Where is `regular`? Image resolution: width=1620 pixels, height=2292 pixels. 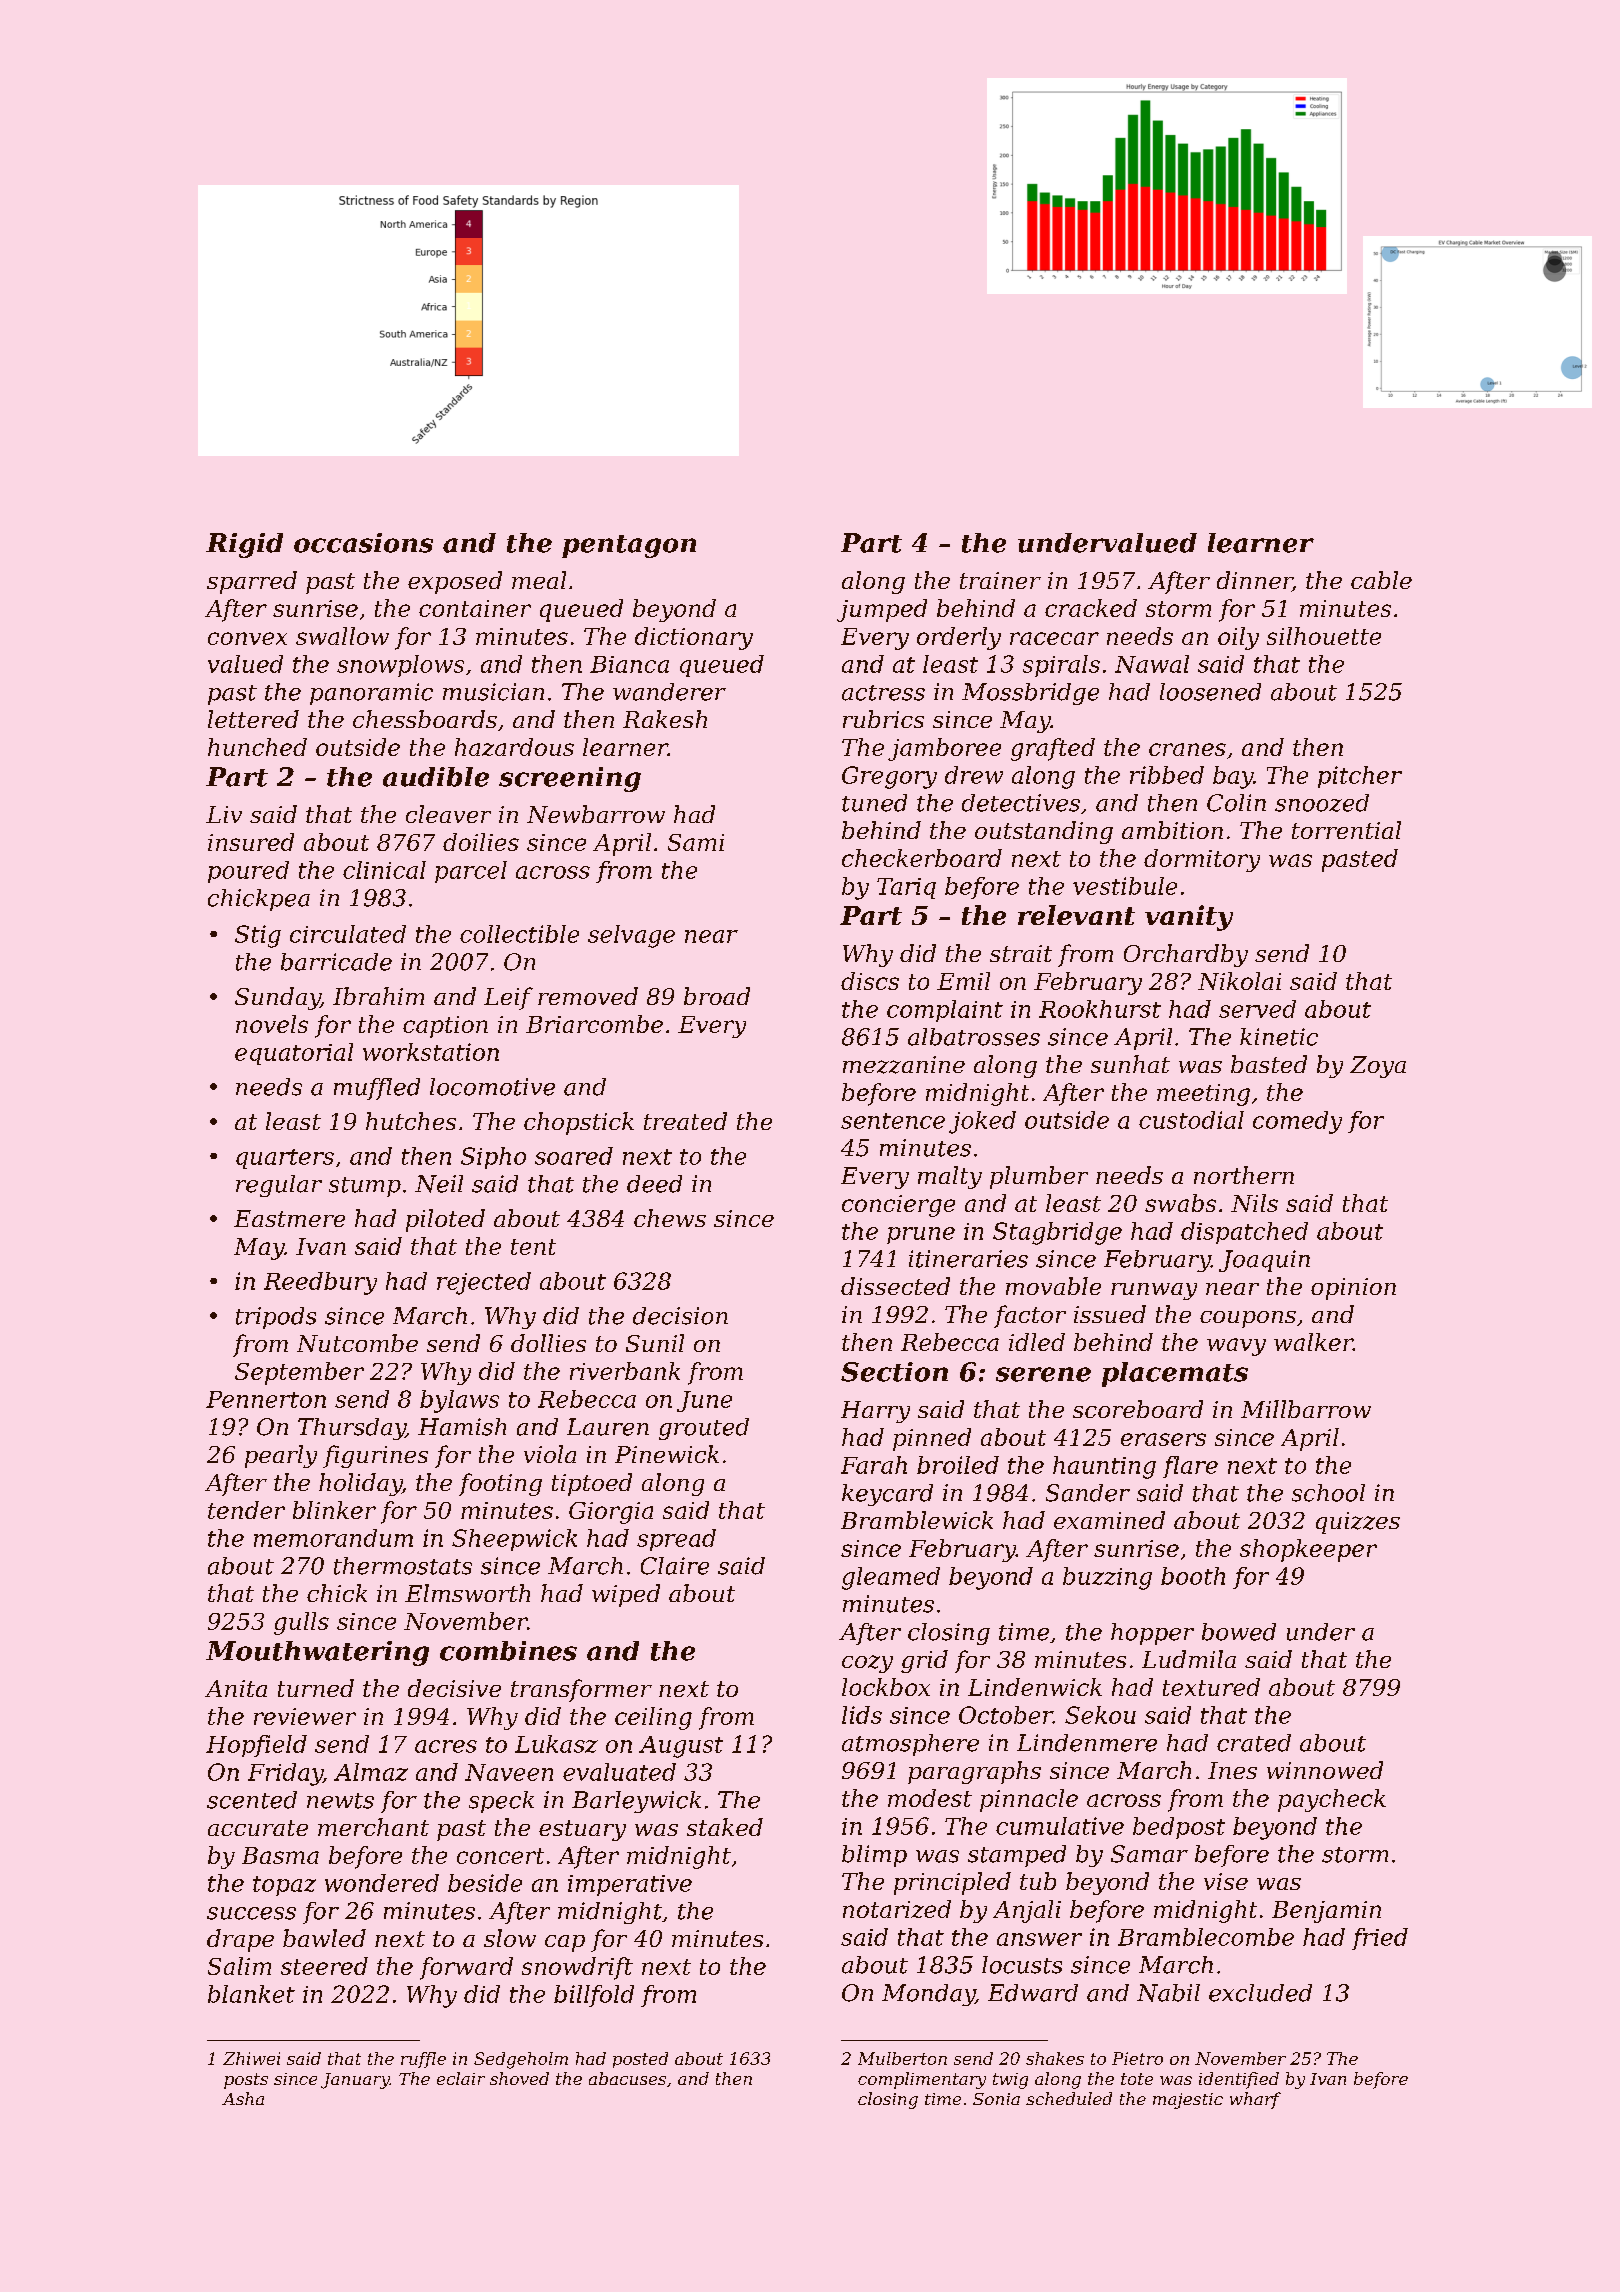
regular is located at coordinates (279, 1186).
